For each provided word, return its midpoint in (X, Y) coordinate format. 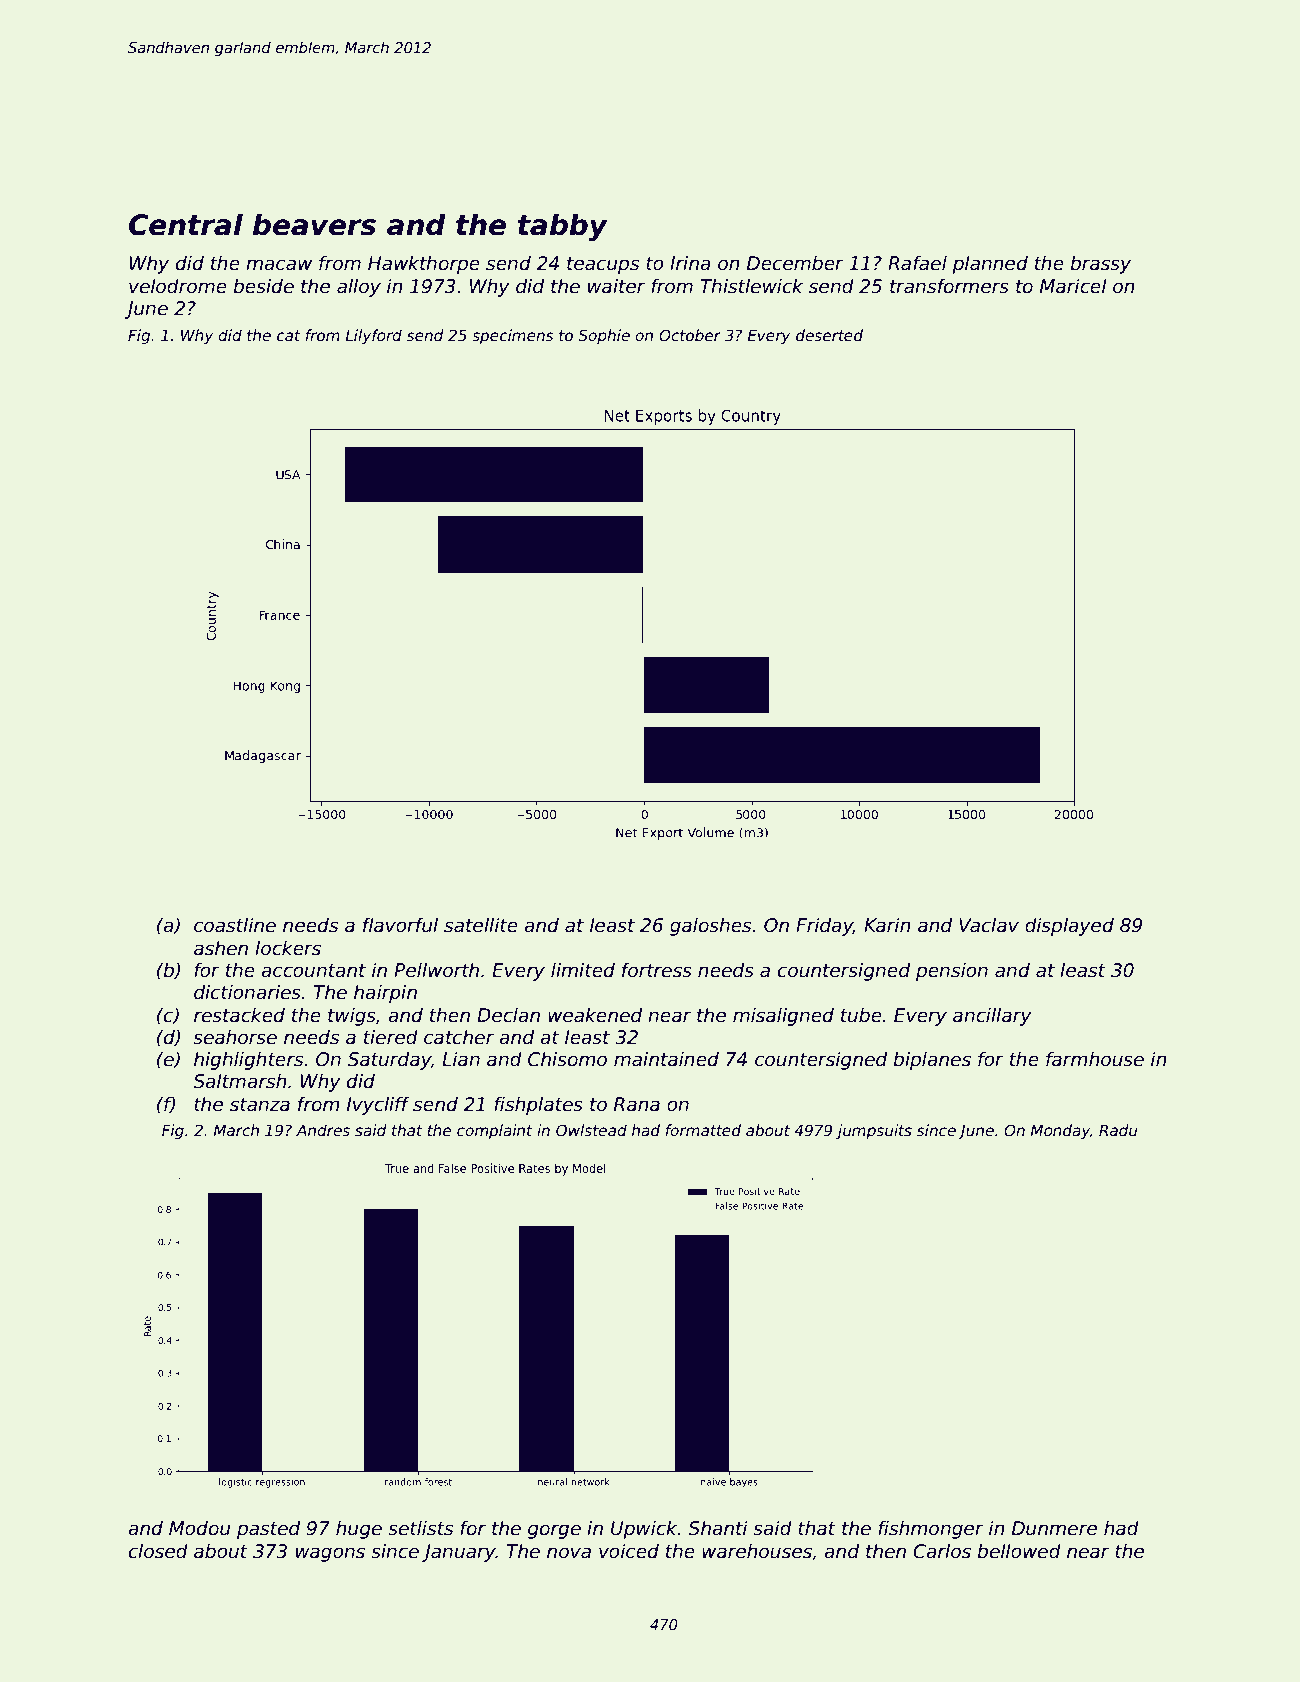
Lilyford (373, 336)
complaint (495, 1131)
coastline (235, 925)
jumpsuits (874, 1131)
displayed (1069, 926)
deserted (829, 335)
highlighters (248, 1060)
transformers (949, 286)
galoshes (710, 927)
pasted (268, 1529)
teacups (603, 265)
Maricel (1073, 286)
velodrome (178, 286)
